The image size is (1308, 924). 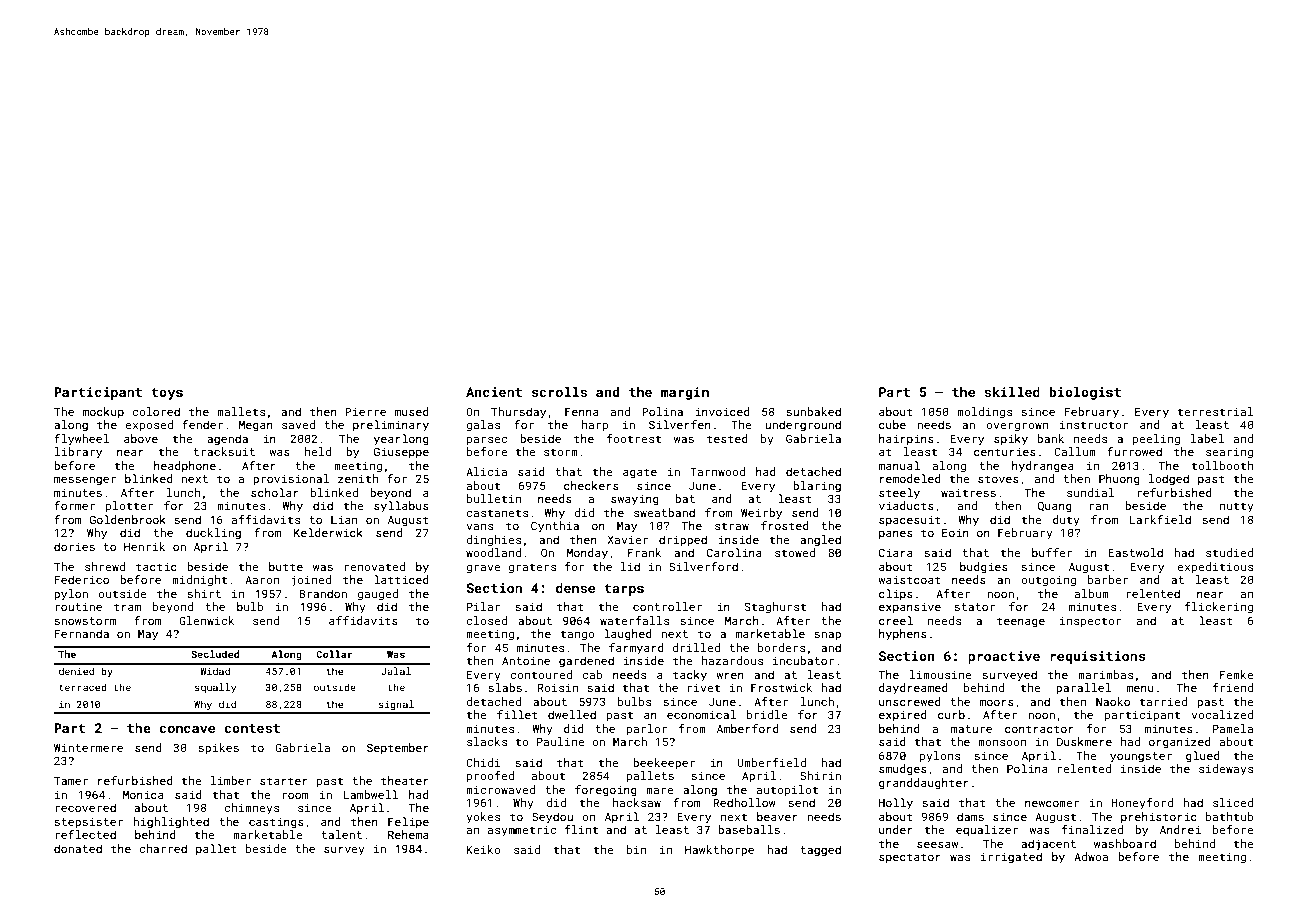 I want to click on tested, so click(x=727, y=438).
